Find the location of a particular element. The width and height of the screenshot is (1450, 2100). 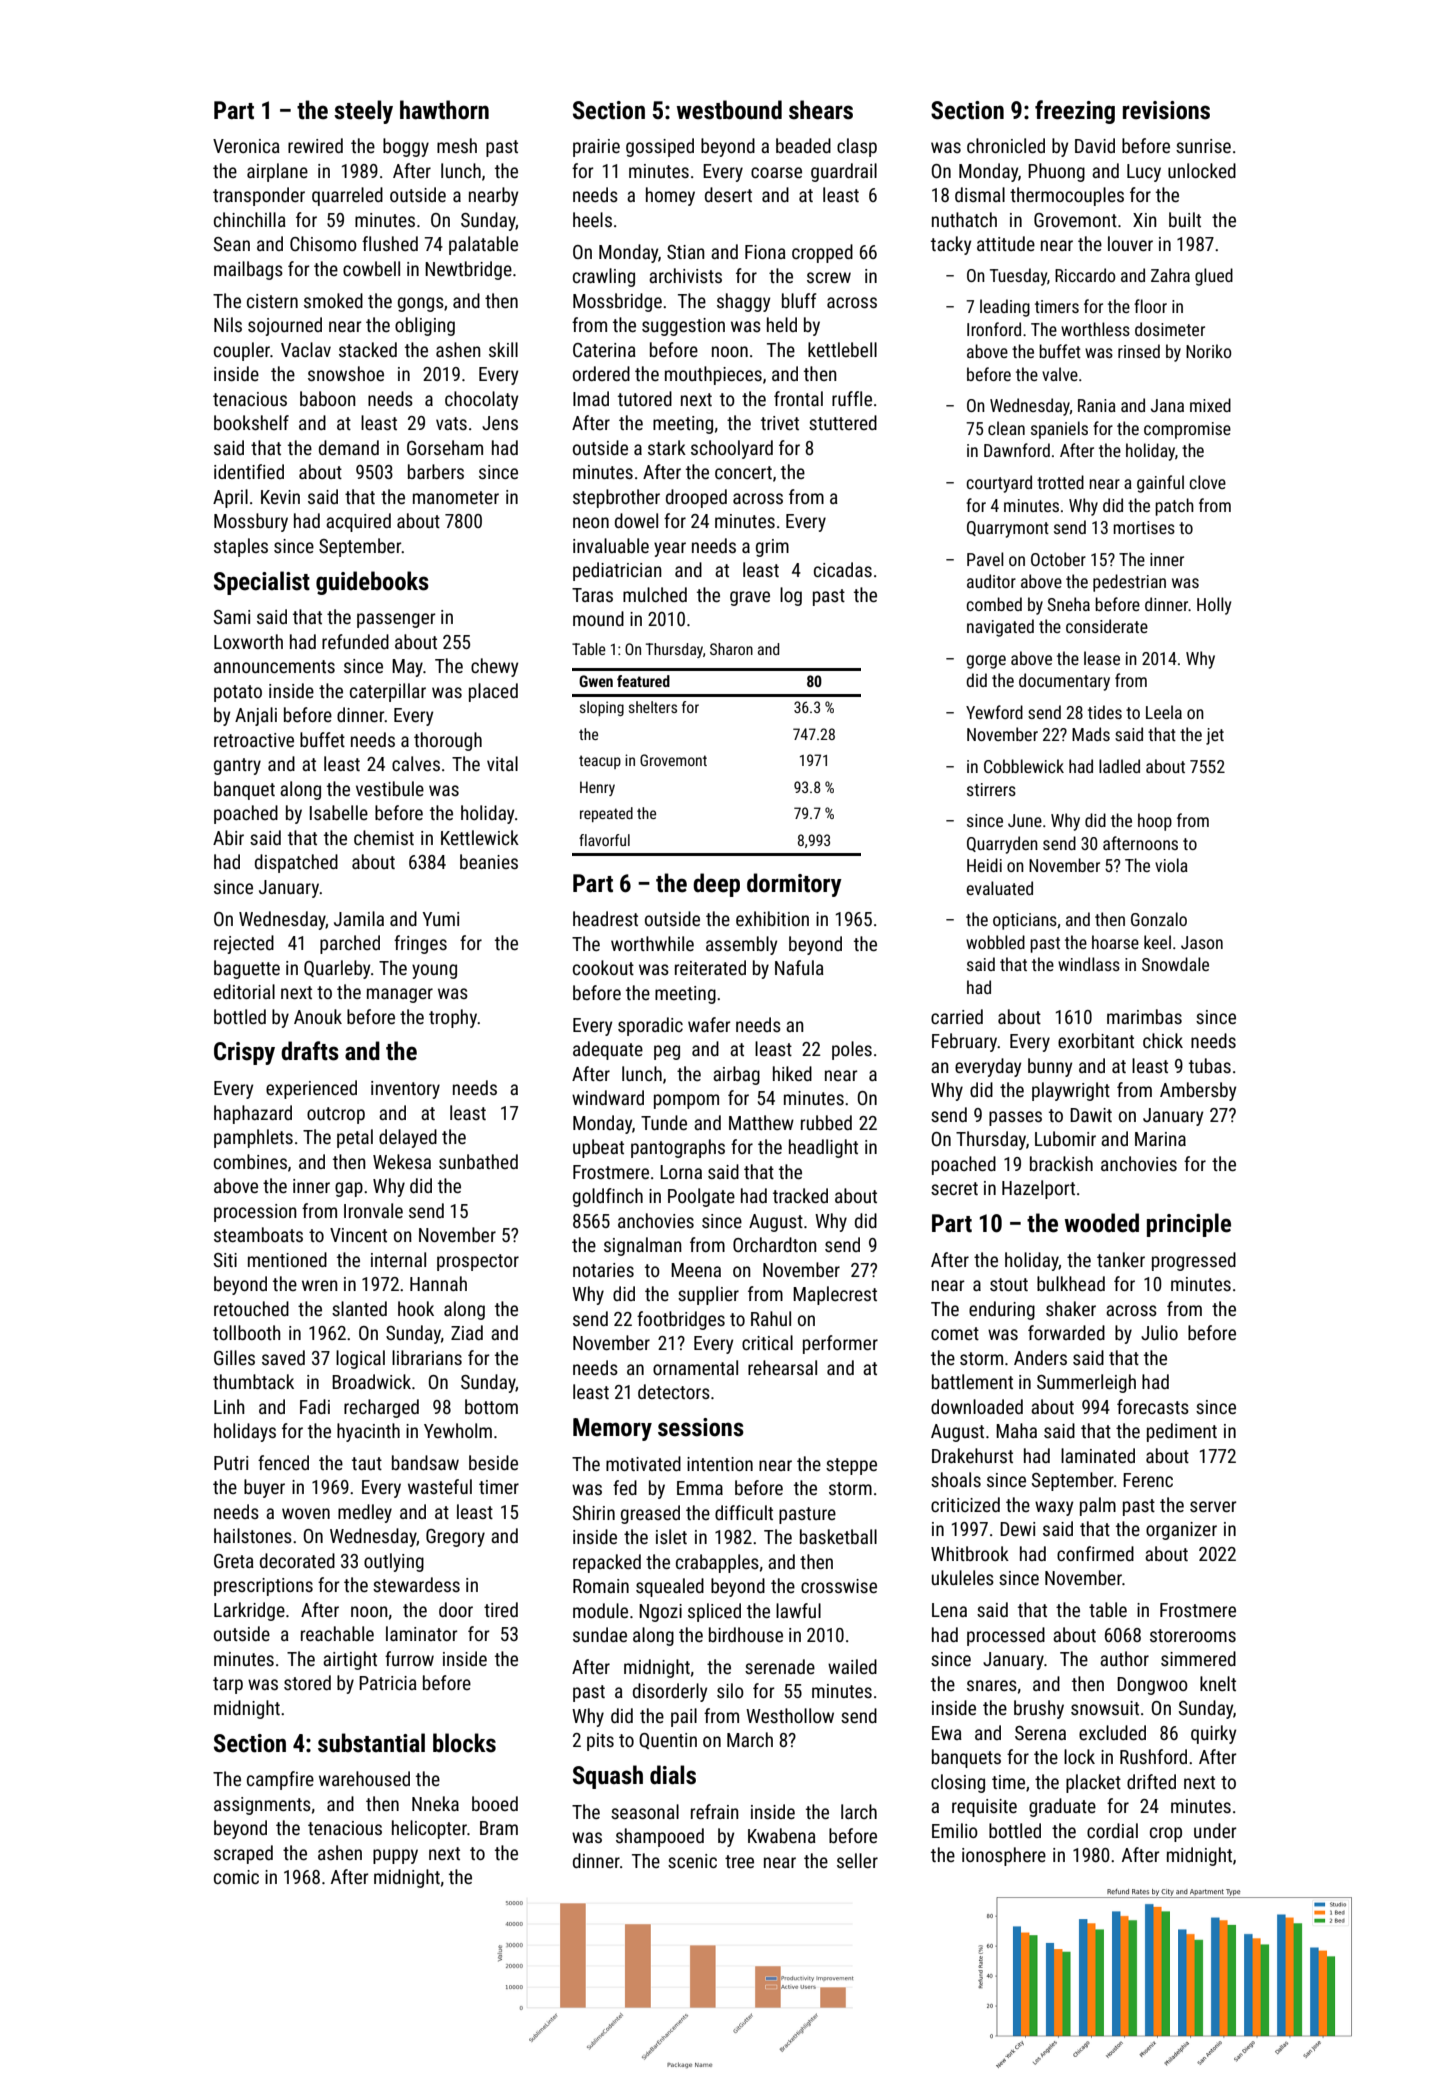

Heidi is located at coordinates (984, 865).
